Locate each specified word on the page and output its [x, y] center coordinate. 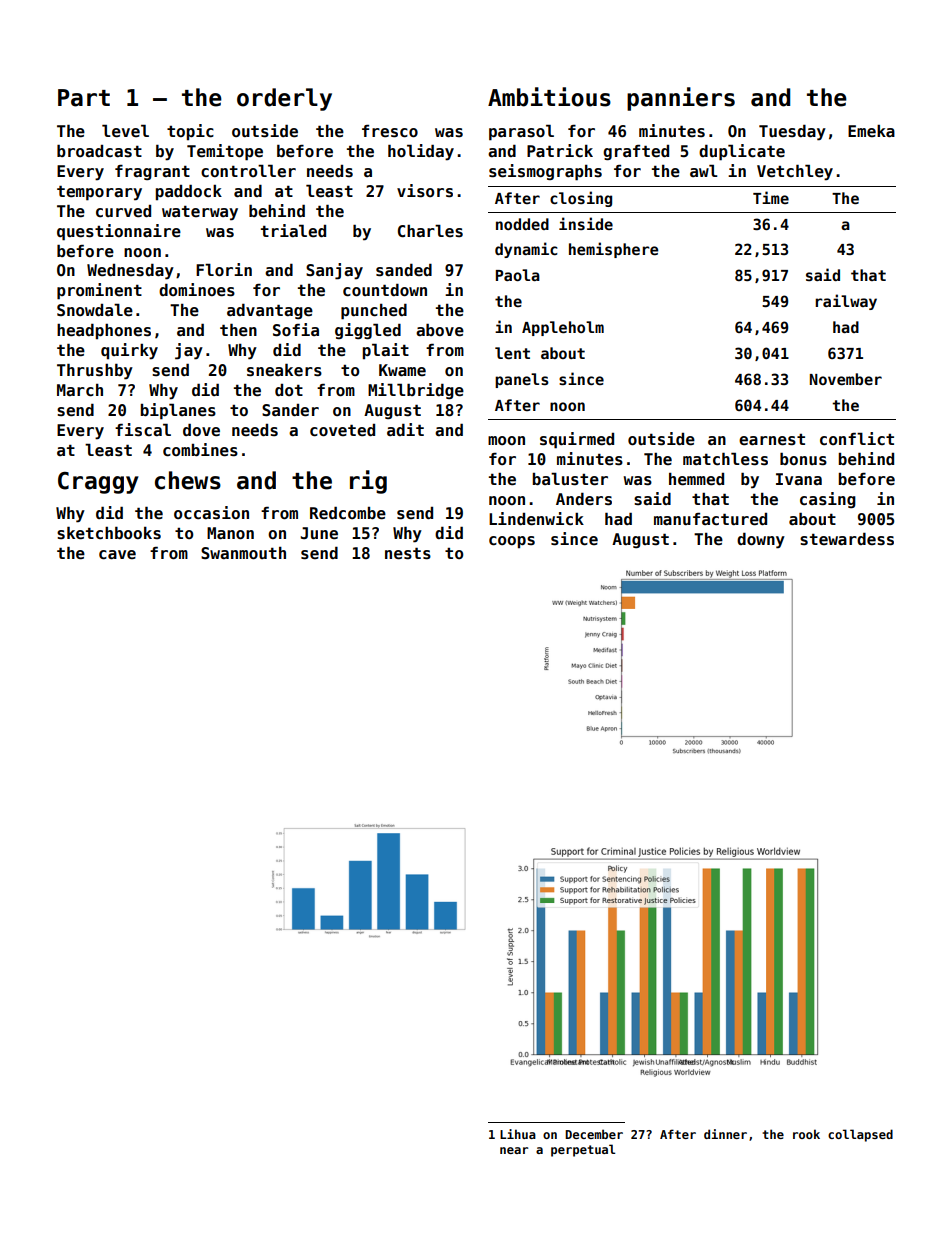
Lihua [518, 1134]
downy [761, 541]
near [514, 1150]
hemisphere [613, 250]
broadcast [99, 151]
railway [846, 302]
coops [512, 542]
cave [117, 555]
